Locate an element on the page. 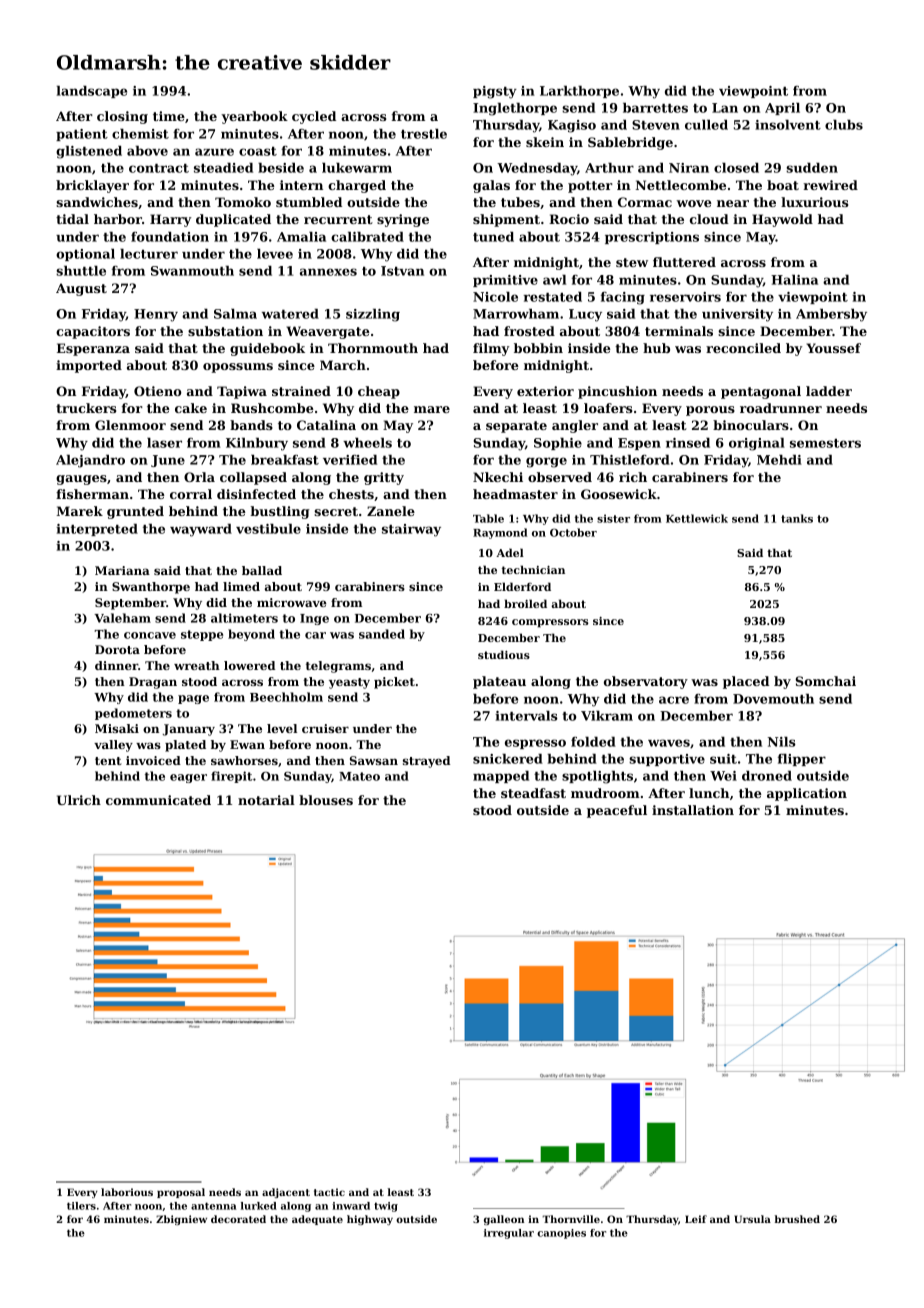 This image has height=1308, width=924. Zbigniew is located at coordinates (181, 1220).
